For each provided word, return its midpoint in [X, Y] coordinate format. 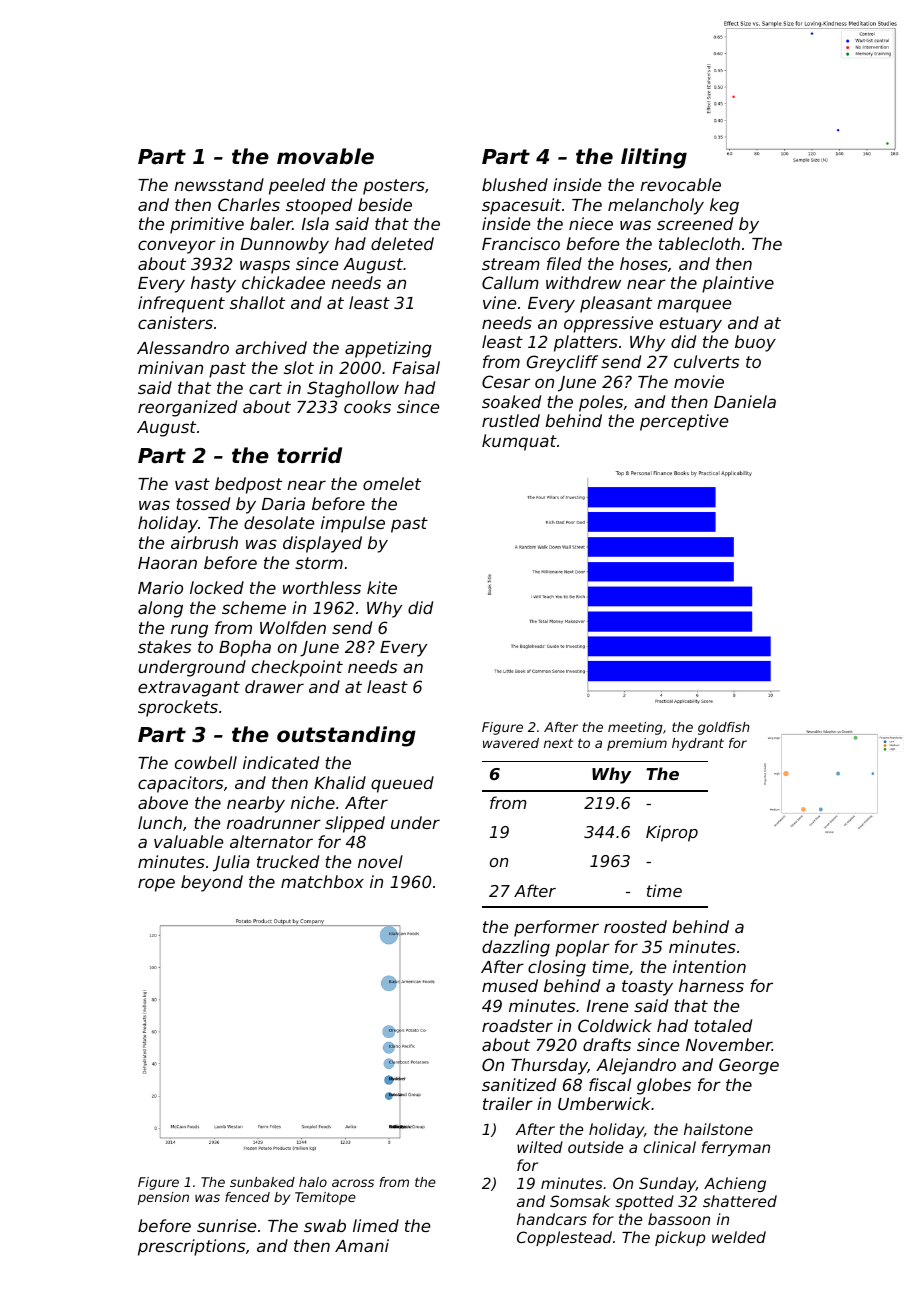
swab [325, 1225]
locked [217, 587]
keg [724, 206]
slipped [355, 824]
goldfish [724, 728]
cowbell [206, 762]
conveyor [177, 247]
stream [511, 264]
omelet [392, 483]
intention [709, 966]
